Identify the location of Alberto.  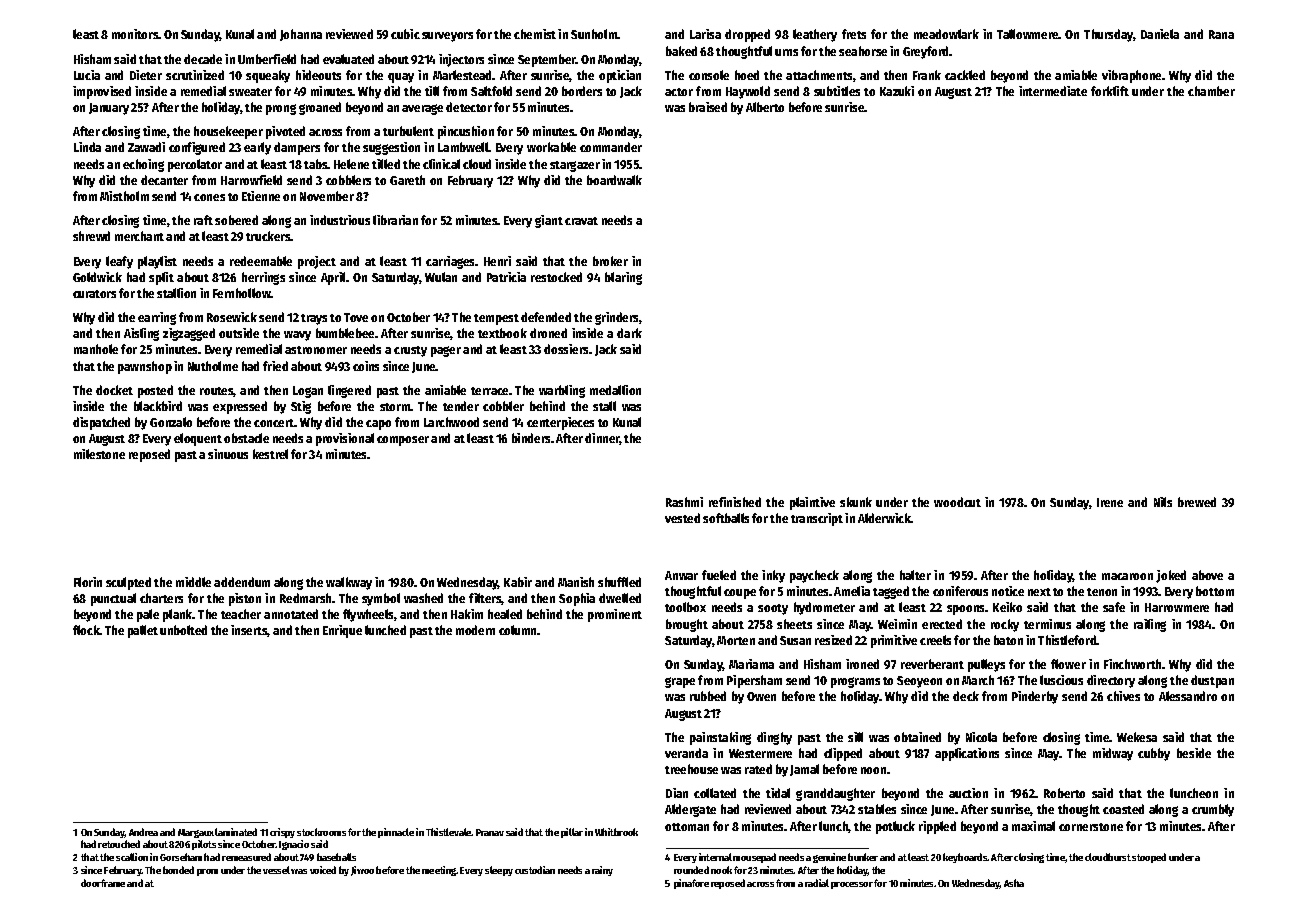
(765, 107).
